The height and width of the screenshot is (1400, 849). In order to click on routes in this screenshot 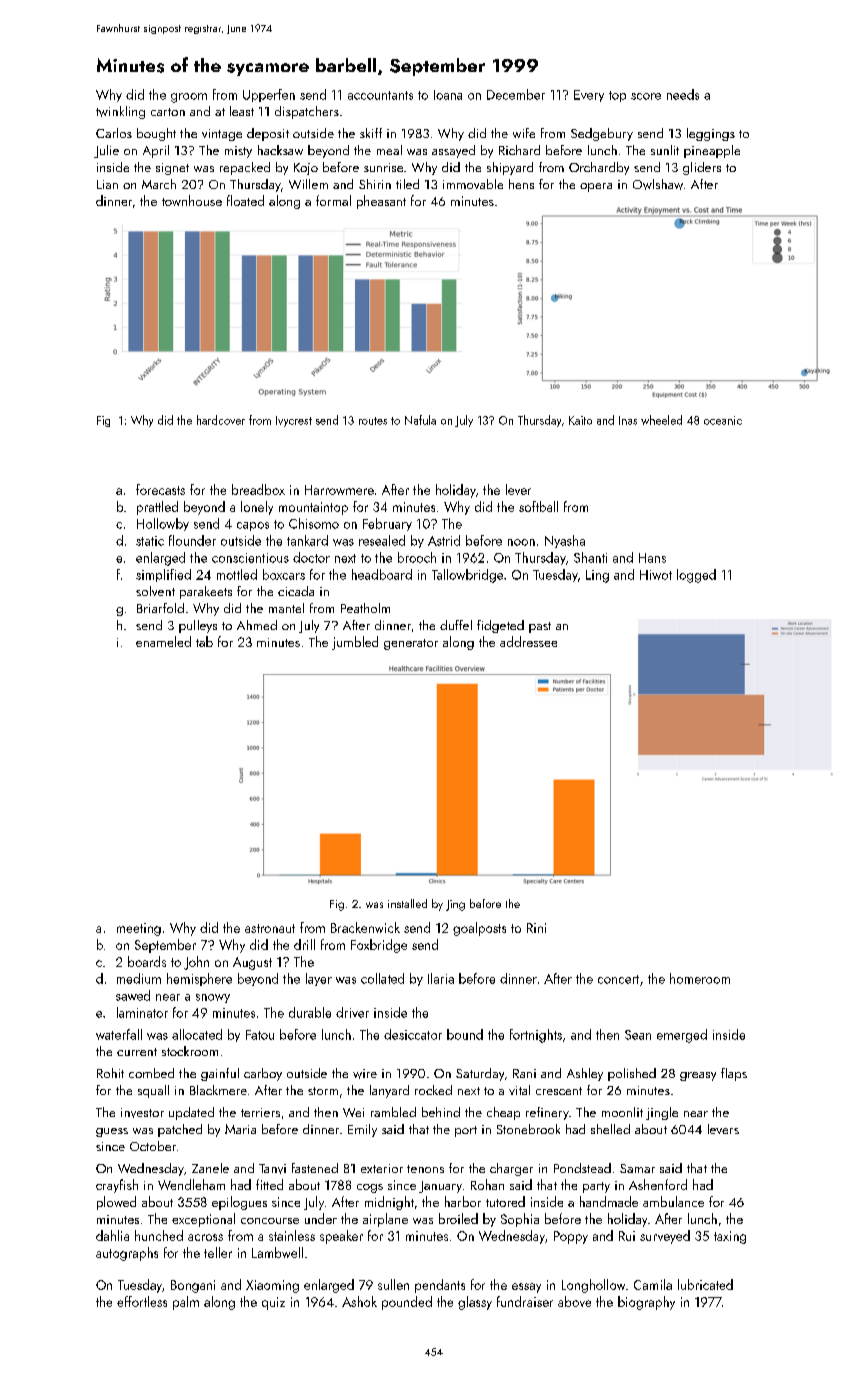, I will do `click(373, 421)`.
